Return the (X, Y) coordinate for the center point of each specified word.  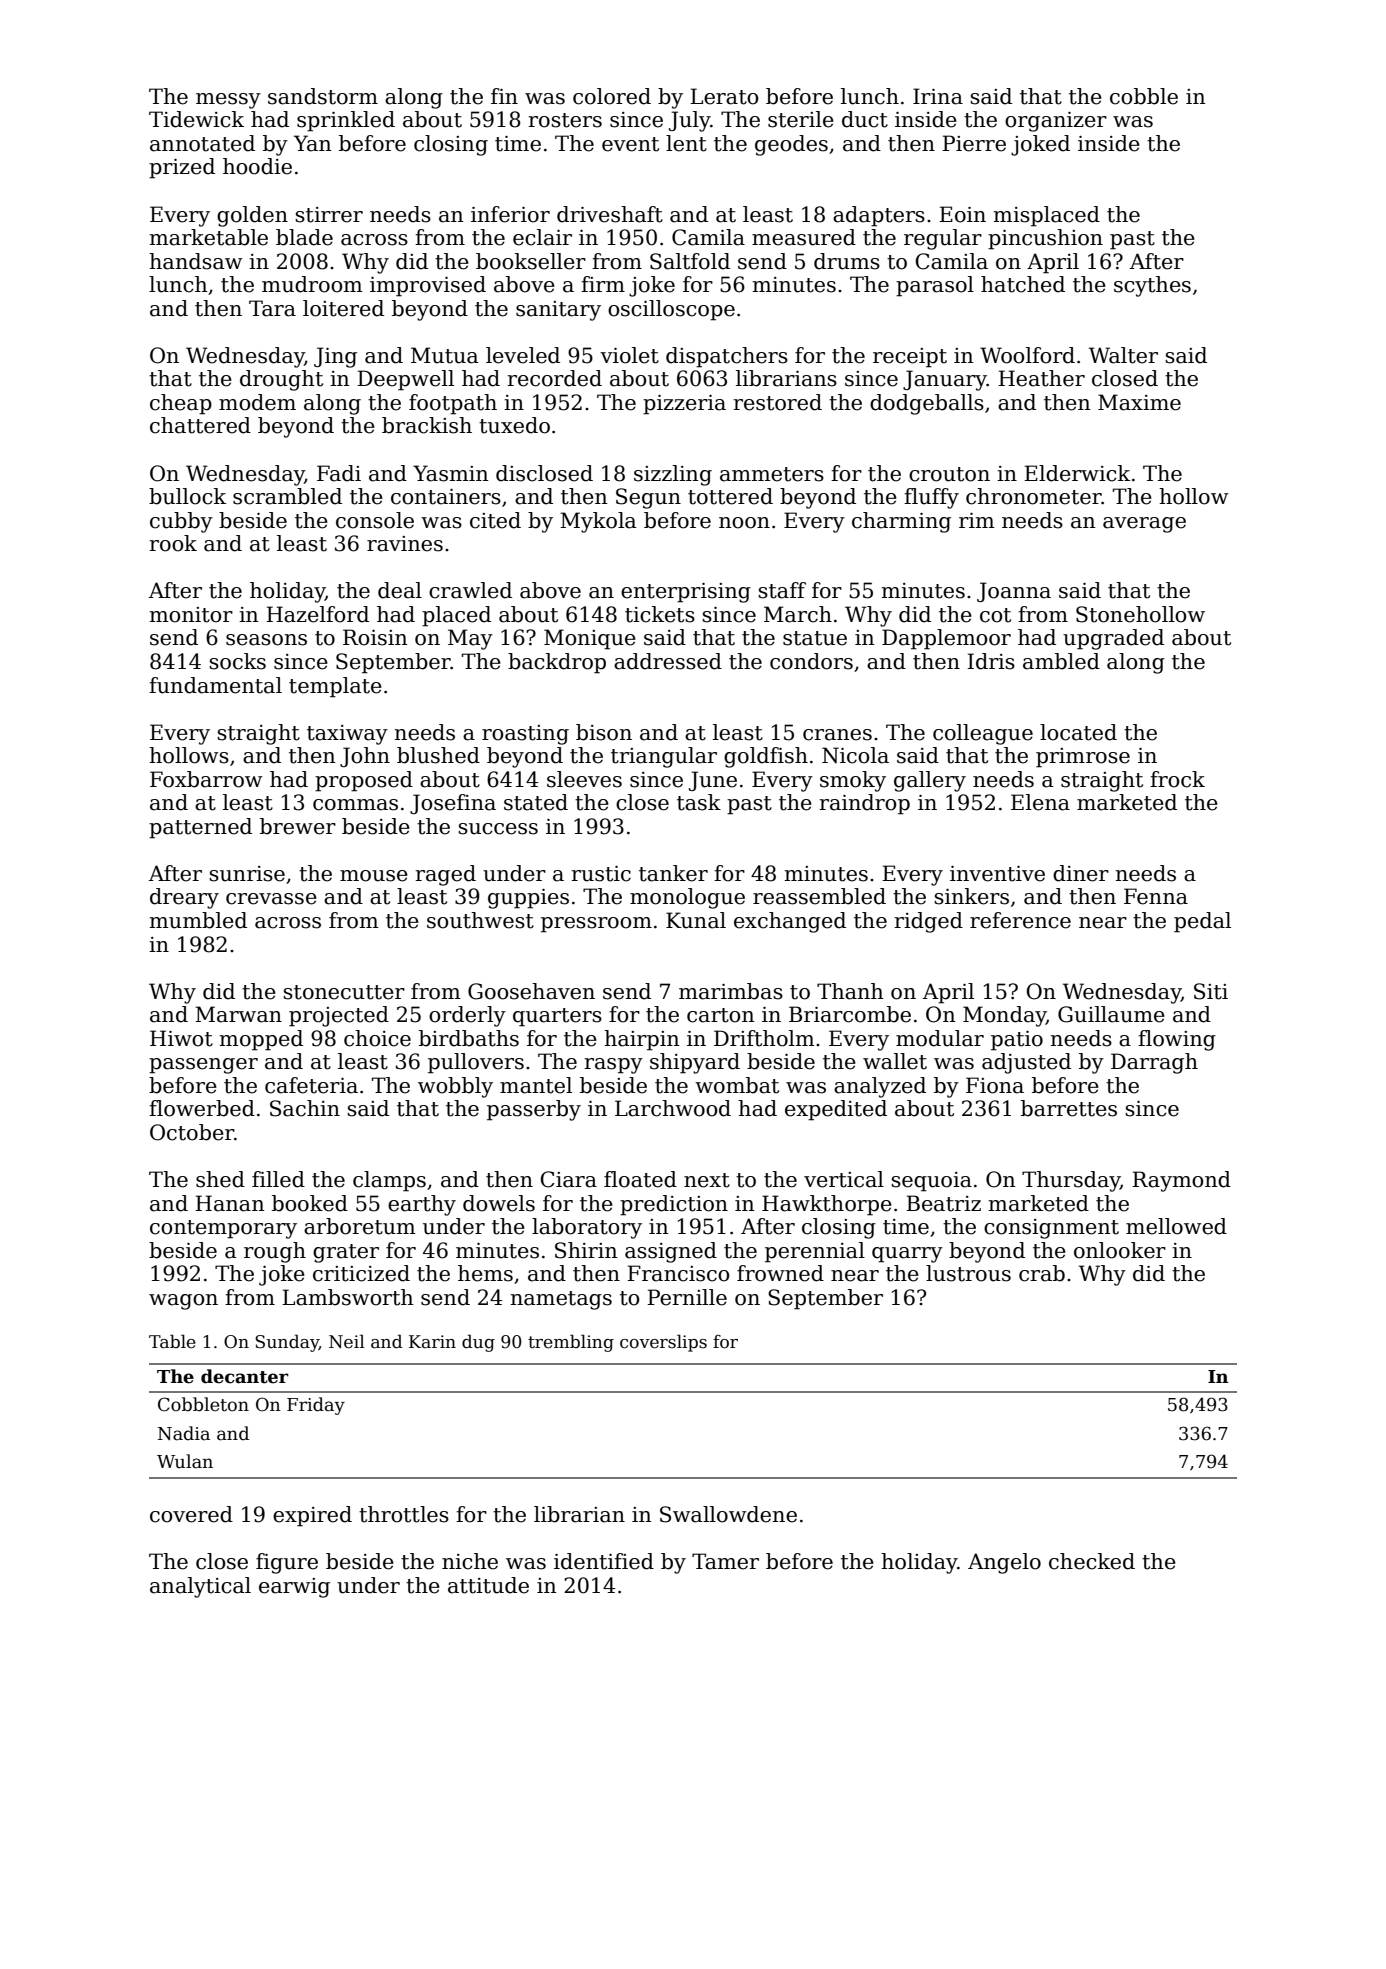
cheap (181, 404)
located (1078, 732)
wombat (737, 1085)
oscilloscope (671, 310)
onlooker (1120, 1250)
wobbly (455, 1087)
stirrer (329, 215)
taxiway (347, 735)
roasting (525, 735)
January (945, 380)
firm (603, 284)
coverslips (663, 1343)
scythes (1152, 286)
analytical (200, 1587)
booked (310, 1203)
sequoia (931, 1182)
